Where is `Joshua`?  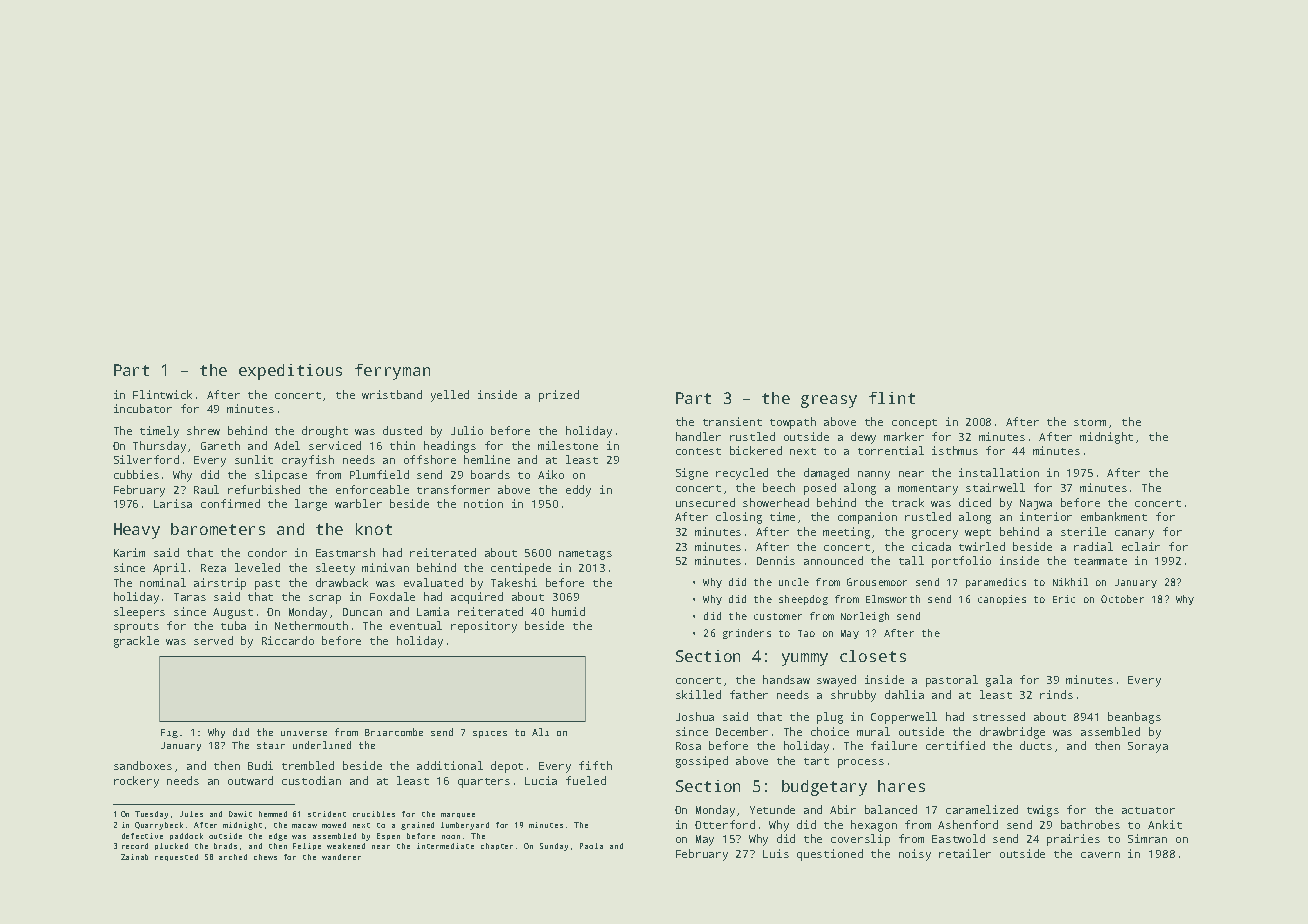
Joshua is located at coordinates (695, 716).
